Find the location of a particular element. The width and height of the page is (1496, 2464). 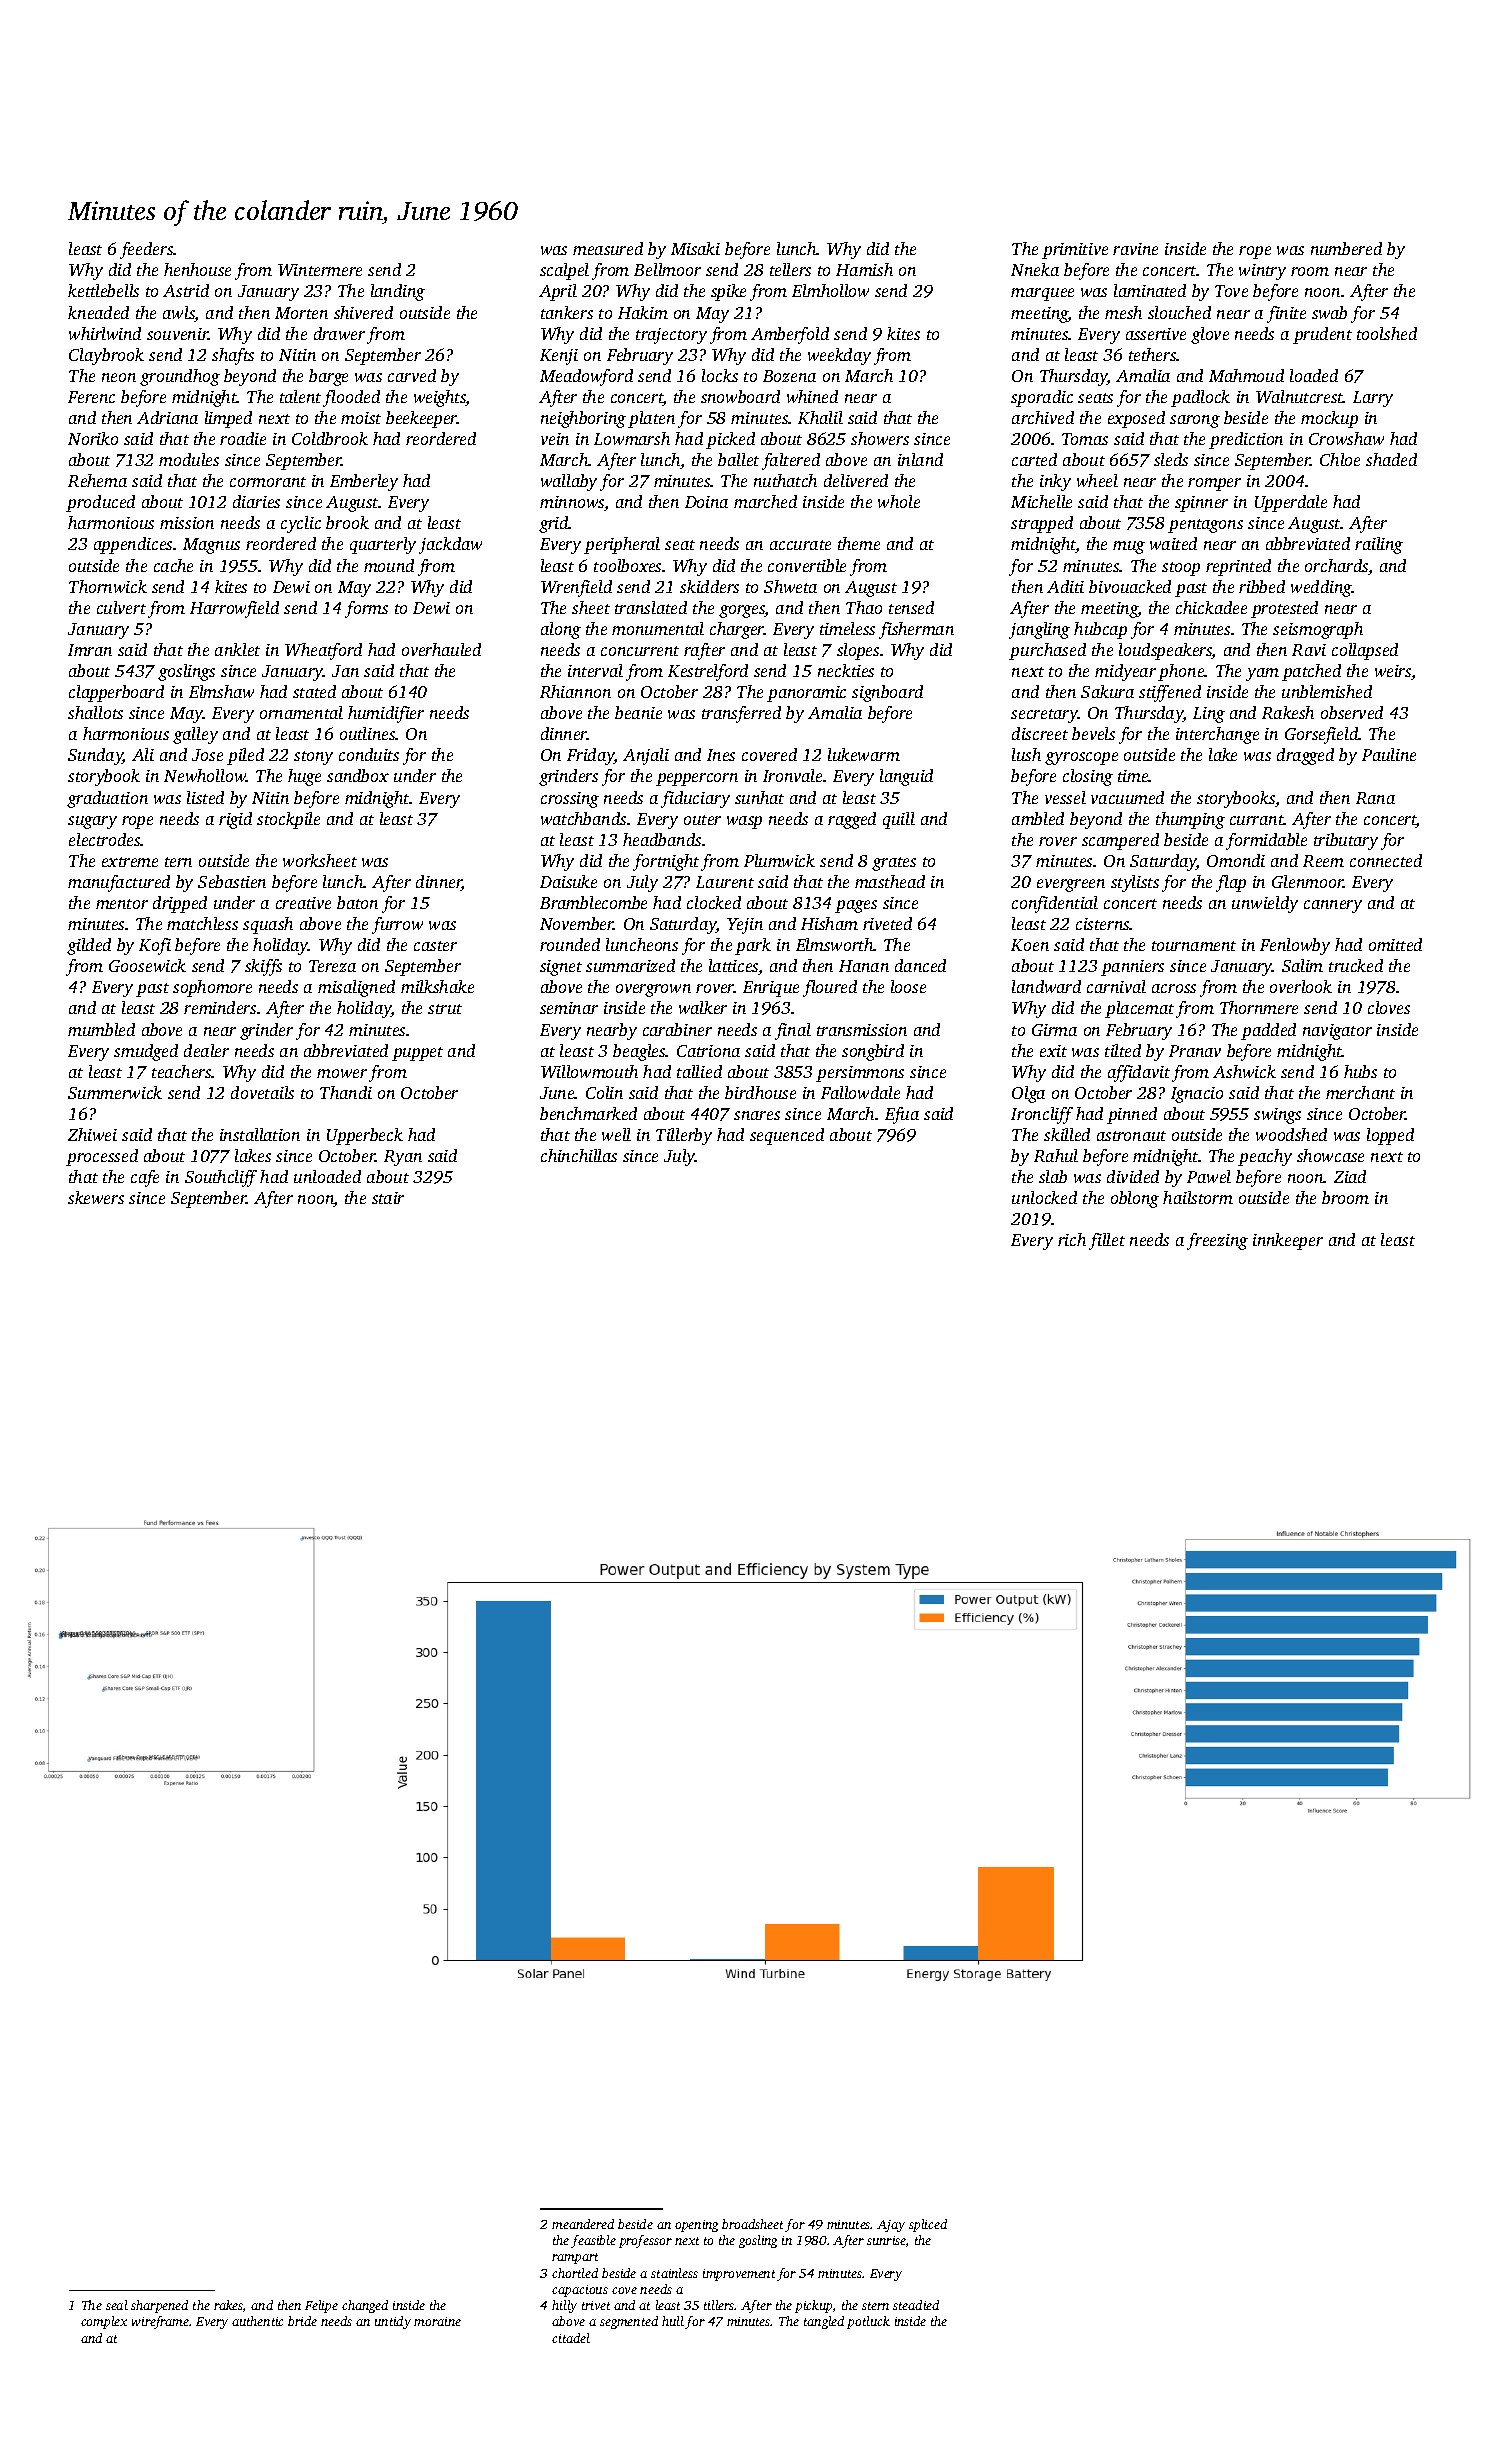

wintry is located at coordinates (1262, 272).
